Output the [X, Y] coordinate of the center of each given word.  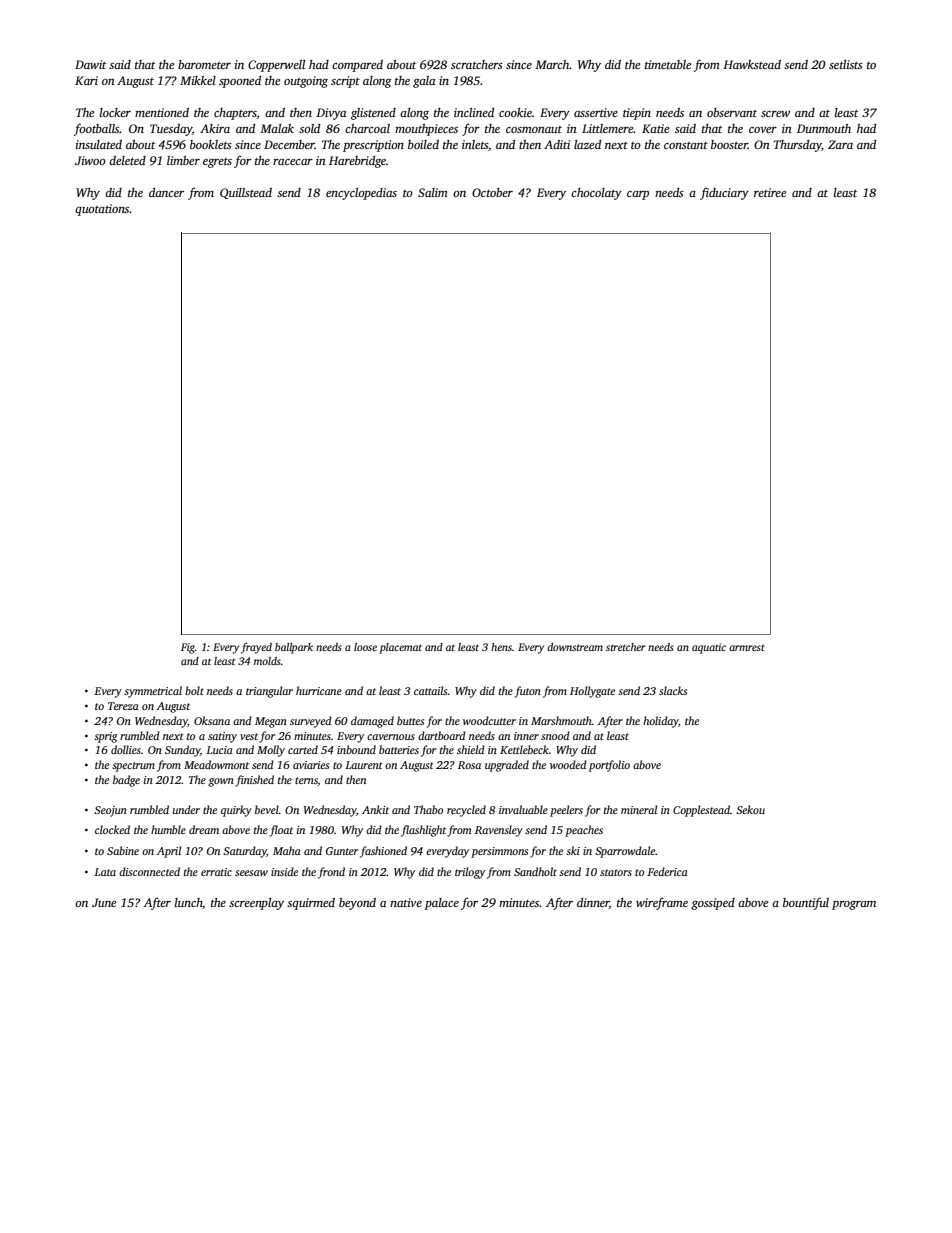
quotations [102, 210]
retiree [770, 192]
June [104, 902]
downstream [575, 647]
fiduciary [724, 193]
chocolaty [596, 194]
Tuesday [171, 130]
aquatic [709, 648]
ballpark [294, 648]
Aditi [557, 144]
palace [441, 904]
